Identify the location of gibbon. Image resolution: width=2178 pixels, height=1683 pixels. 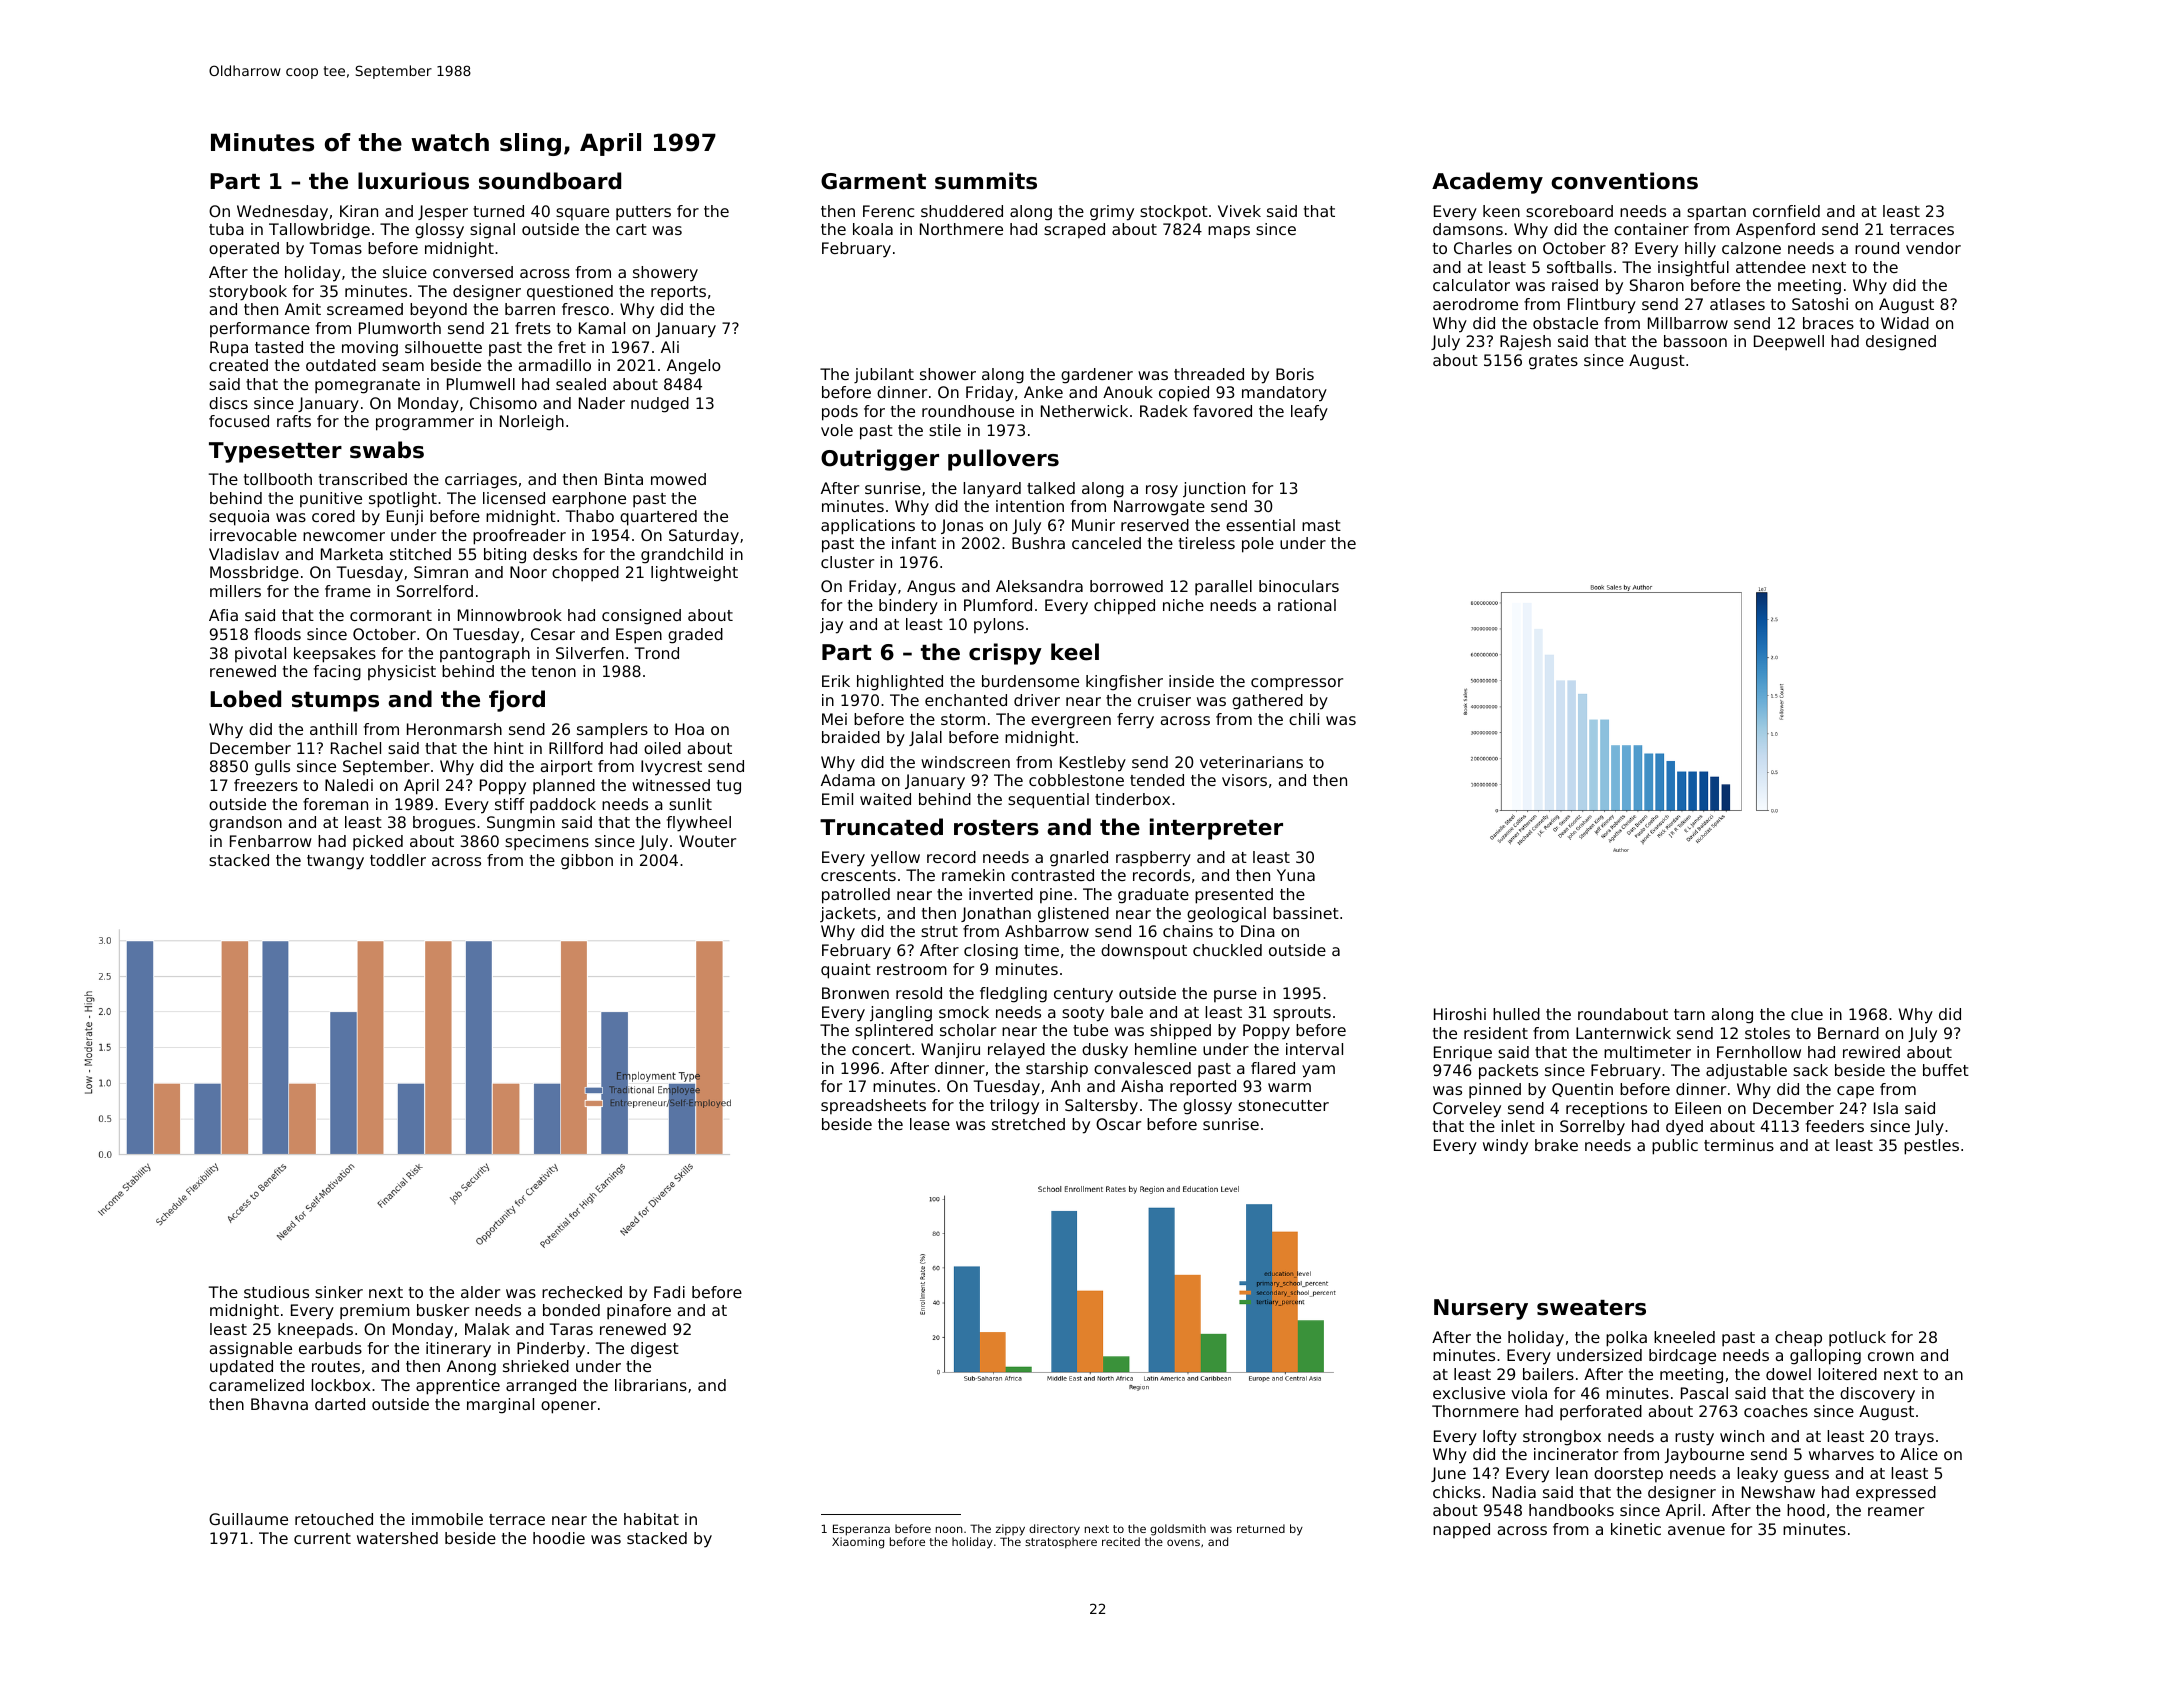
(587, 862).
